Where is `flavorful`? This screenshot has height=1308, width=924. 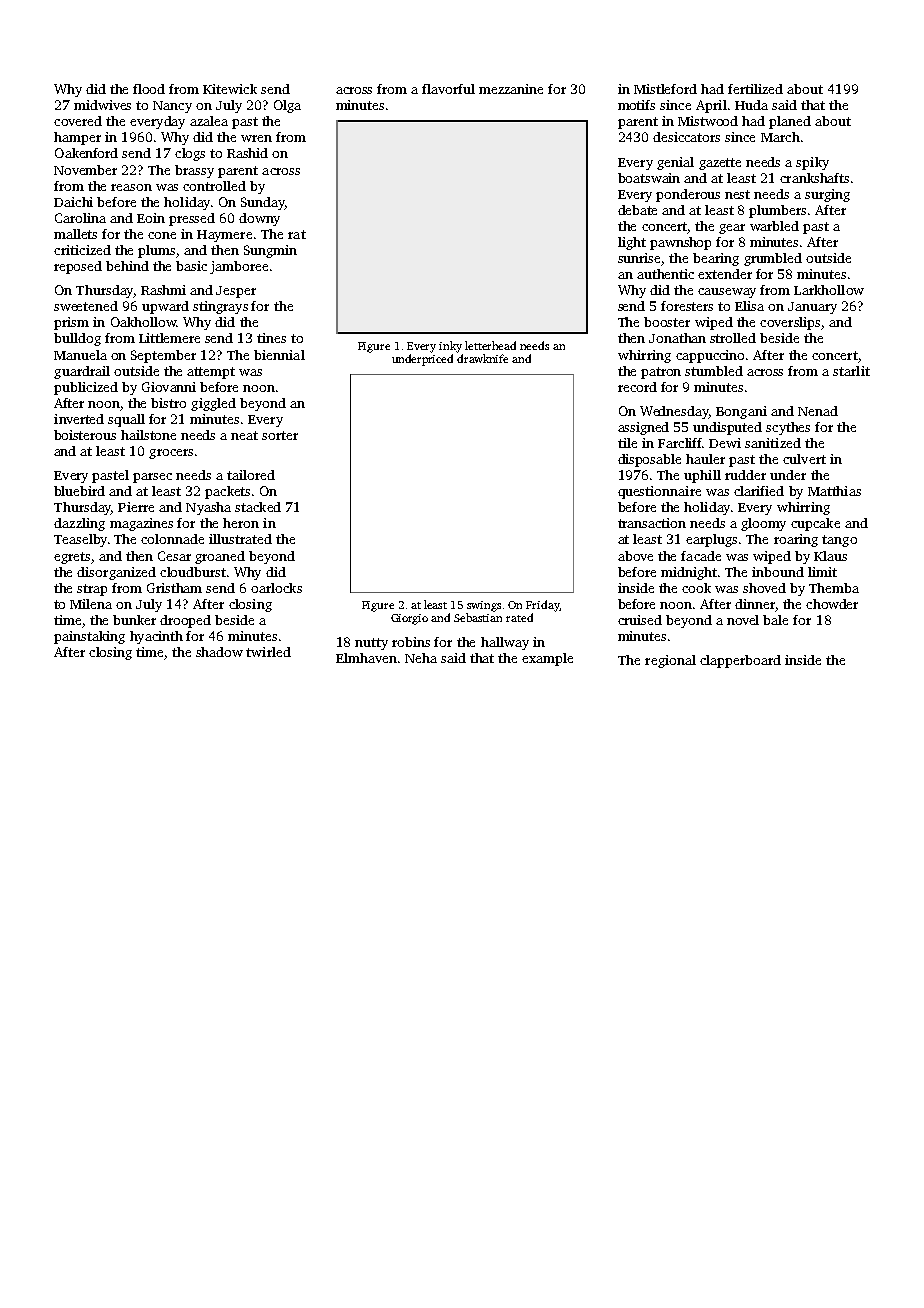
flavorful is located at coordinates (448, 89).
